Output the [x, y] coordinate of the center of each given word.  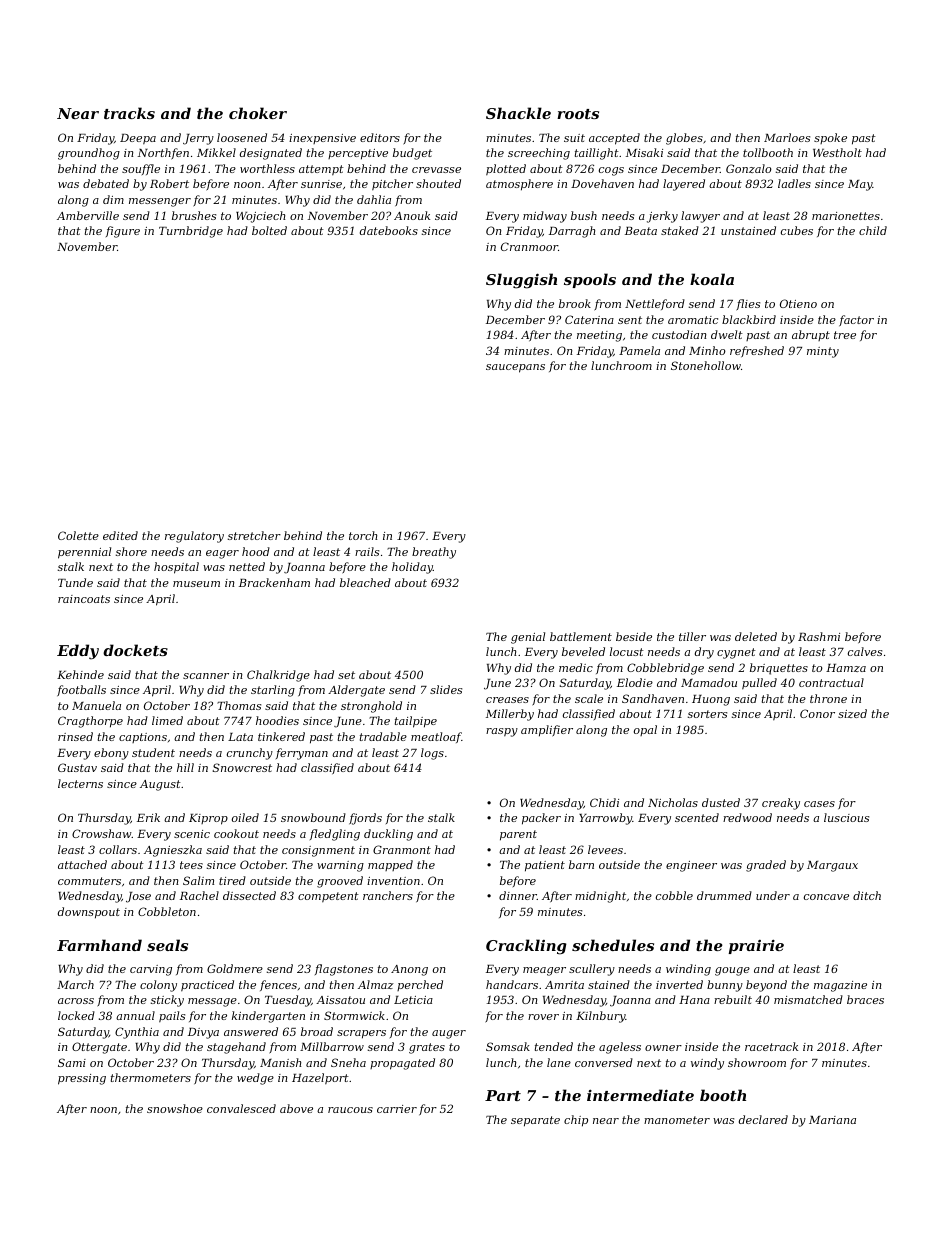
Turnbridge [191, 232]
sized [852, 713]
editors [380, 137]
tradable [383, 736]
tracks [129, 113]
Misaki [644, 152]
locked [76, 1015]
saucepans [515, 368]
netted [247, 566]
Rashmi [819, 636]
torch [363, 535]
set [346, 675]
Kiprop [208, 819]
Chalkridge [278, 676]
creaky [781, 804]
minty [823, 352]
